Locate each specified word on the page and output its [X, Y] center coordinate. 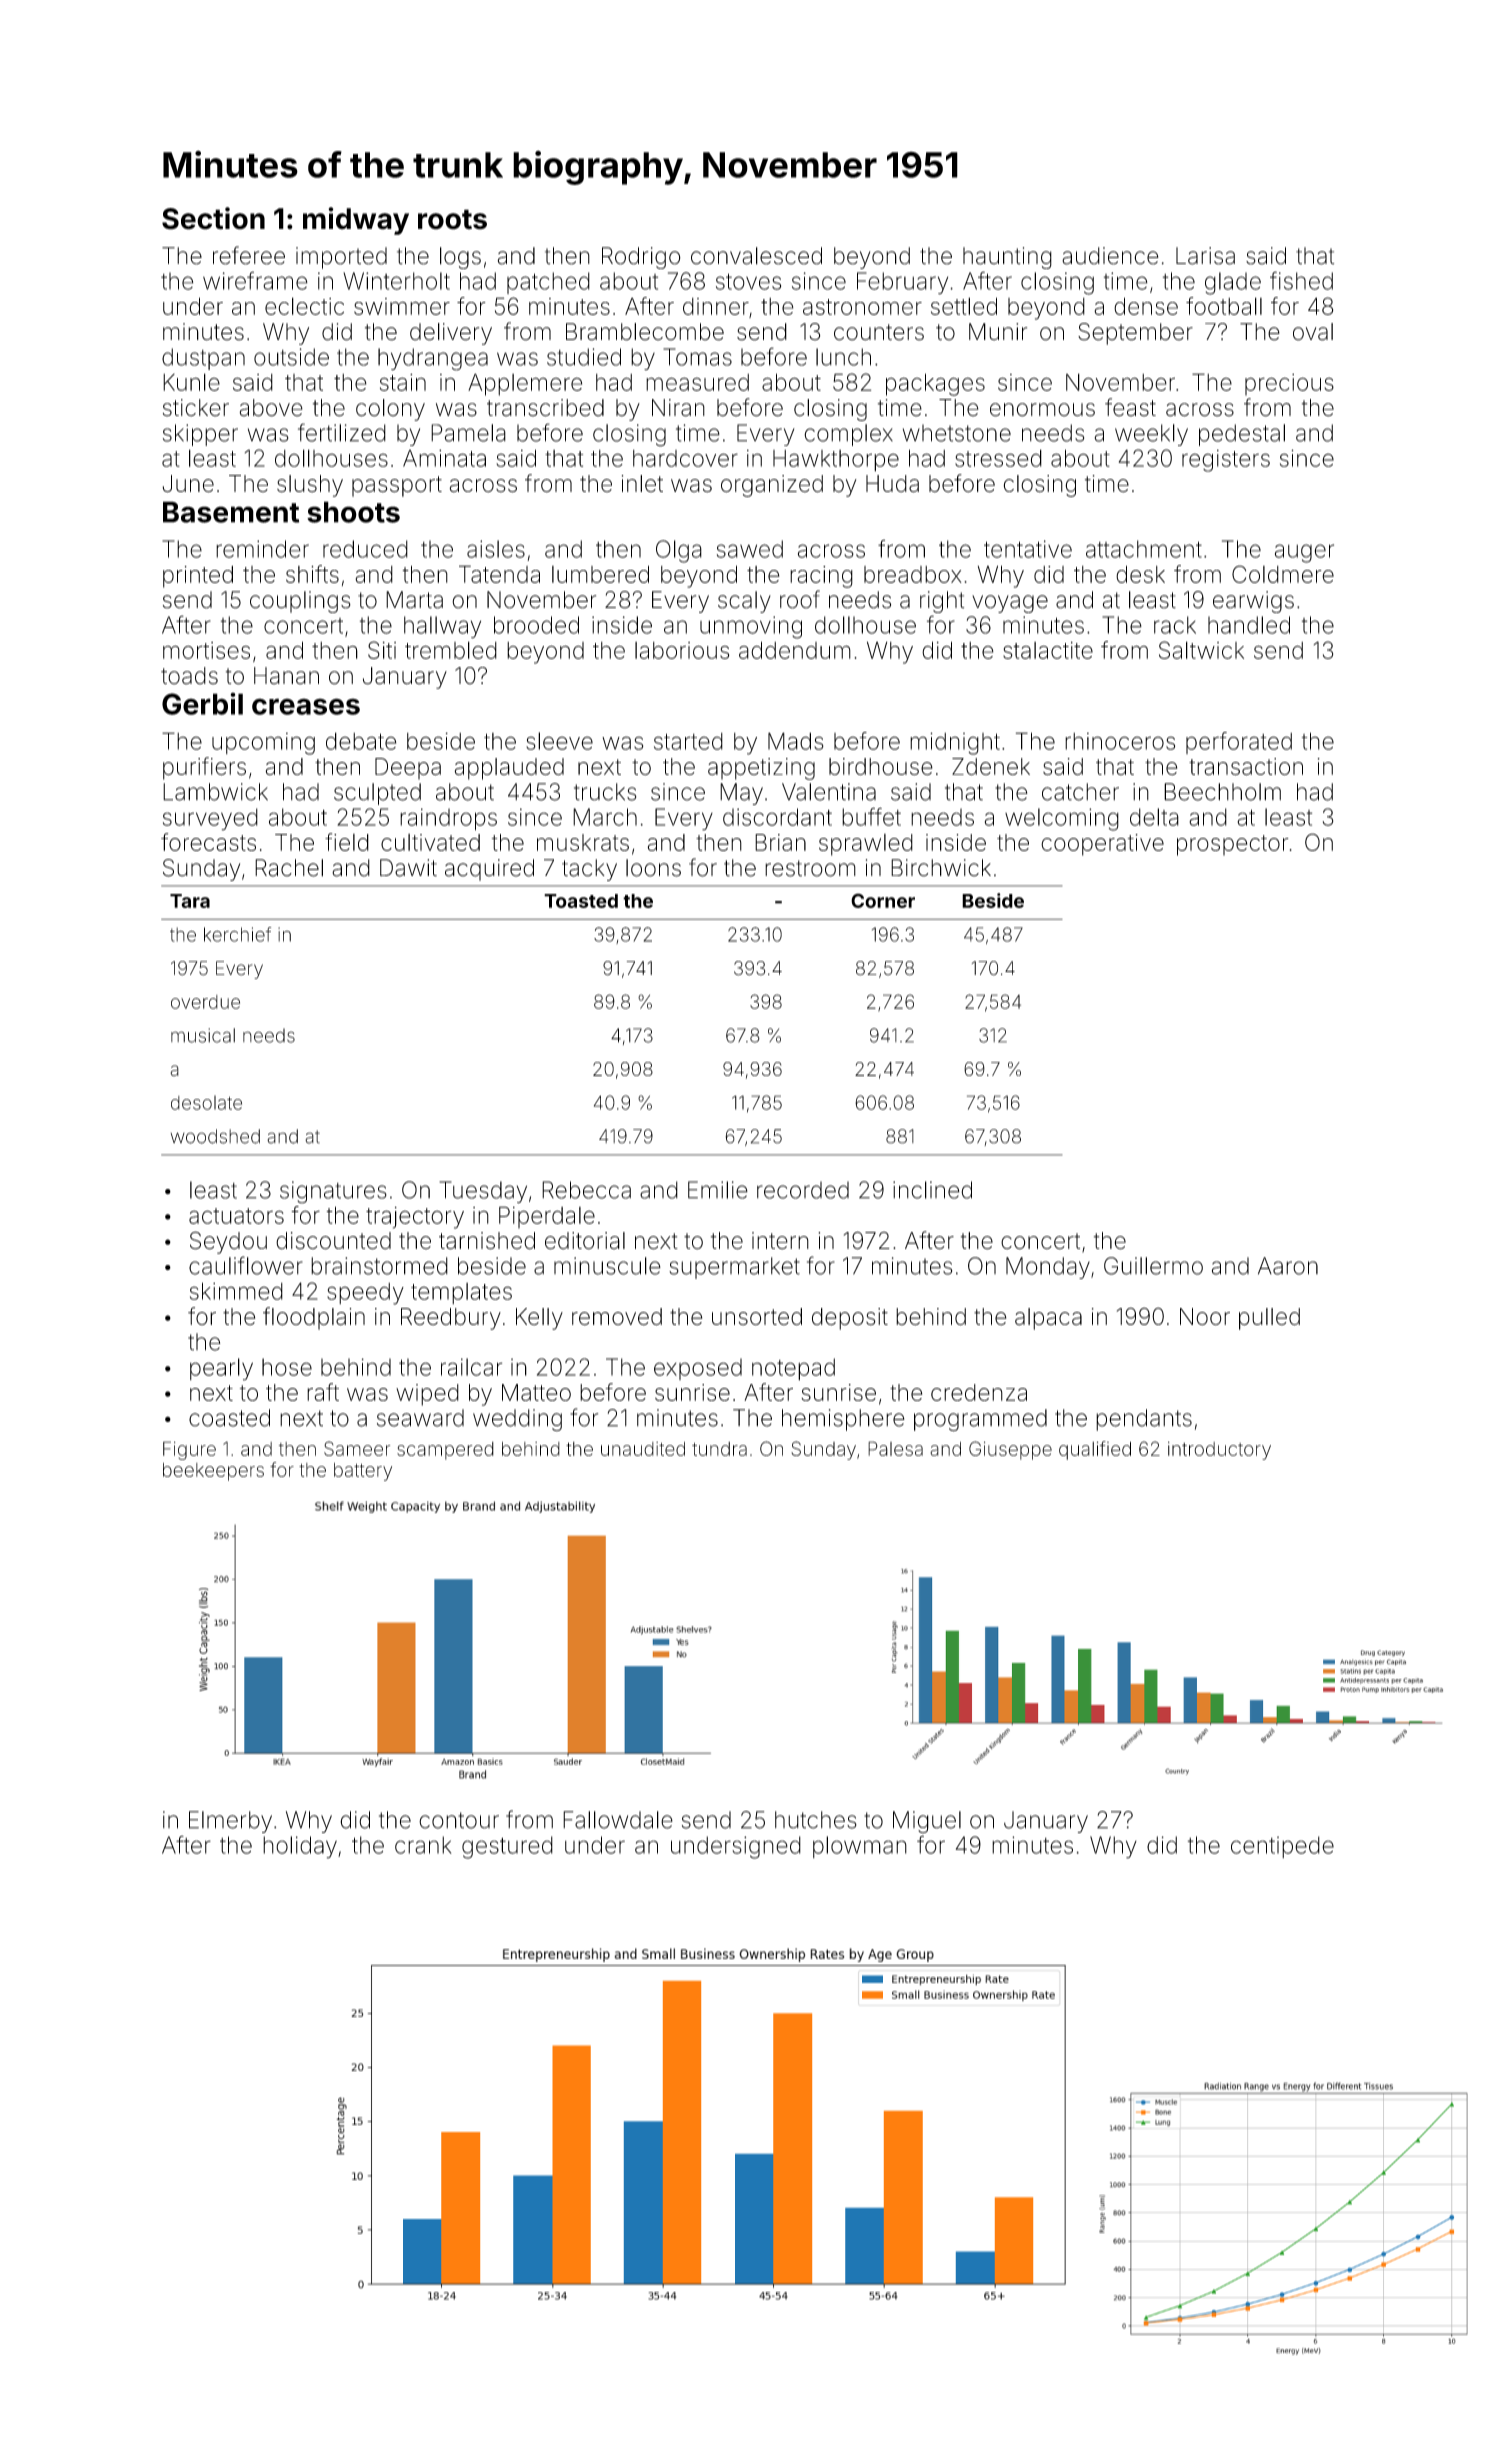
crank [423, 1845]
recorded [803, 1190]
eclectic [304, 306]
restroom [810, 868]
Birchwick [941, 868]
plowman [860, 1847]
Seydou [228, 1242]
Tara [190, 901]
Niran [678, 408]
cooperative [1102, 845]
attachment [1144, 549]
